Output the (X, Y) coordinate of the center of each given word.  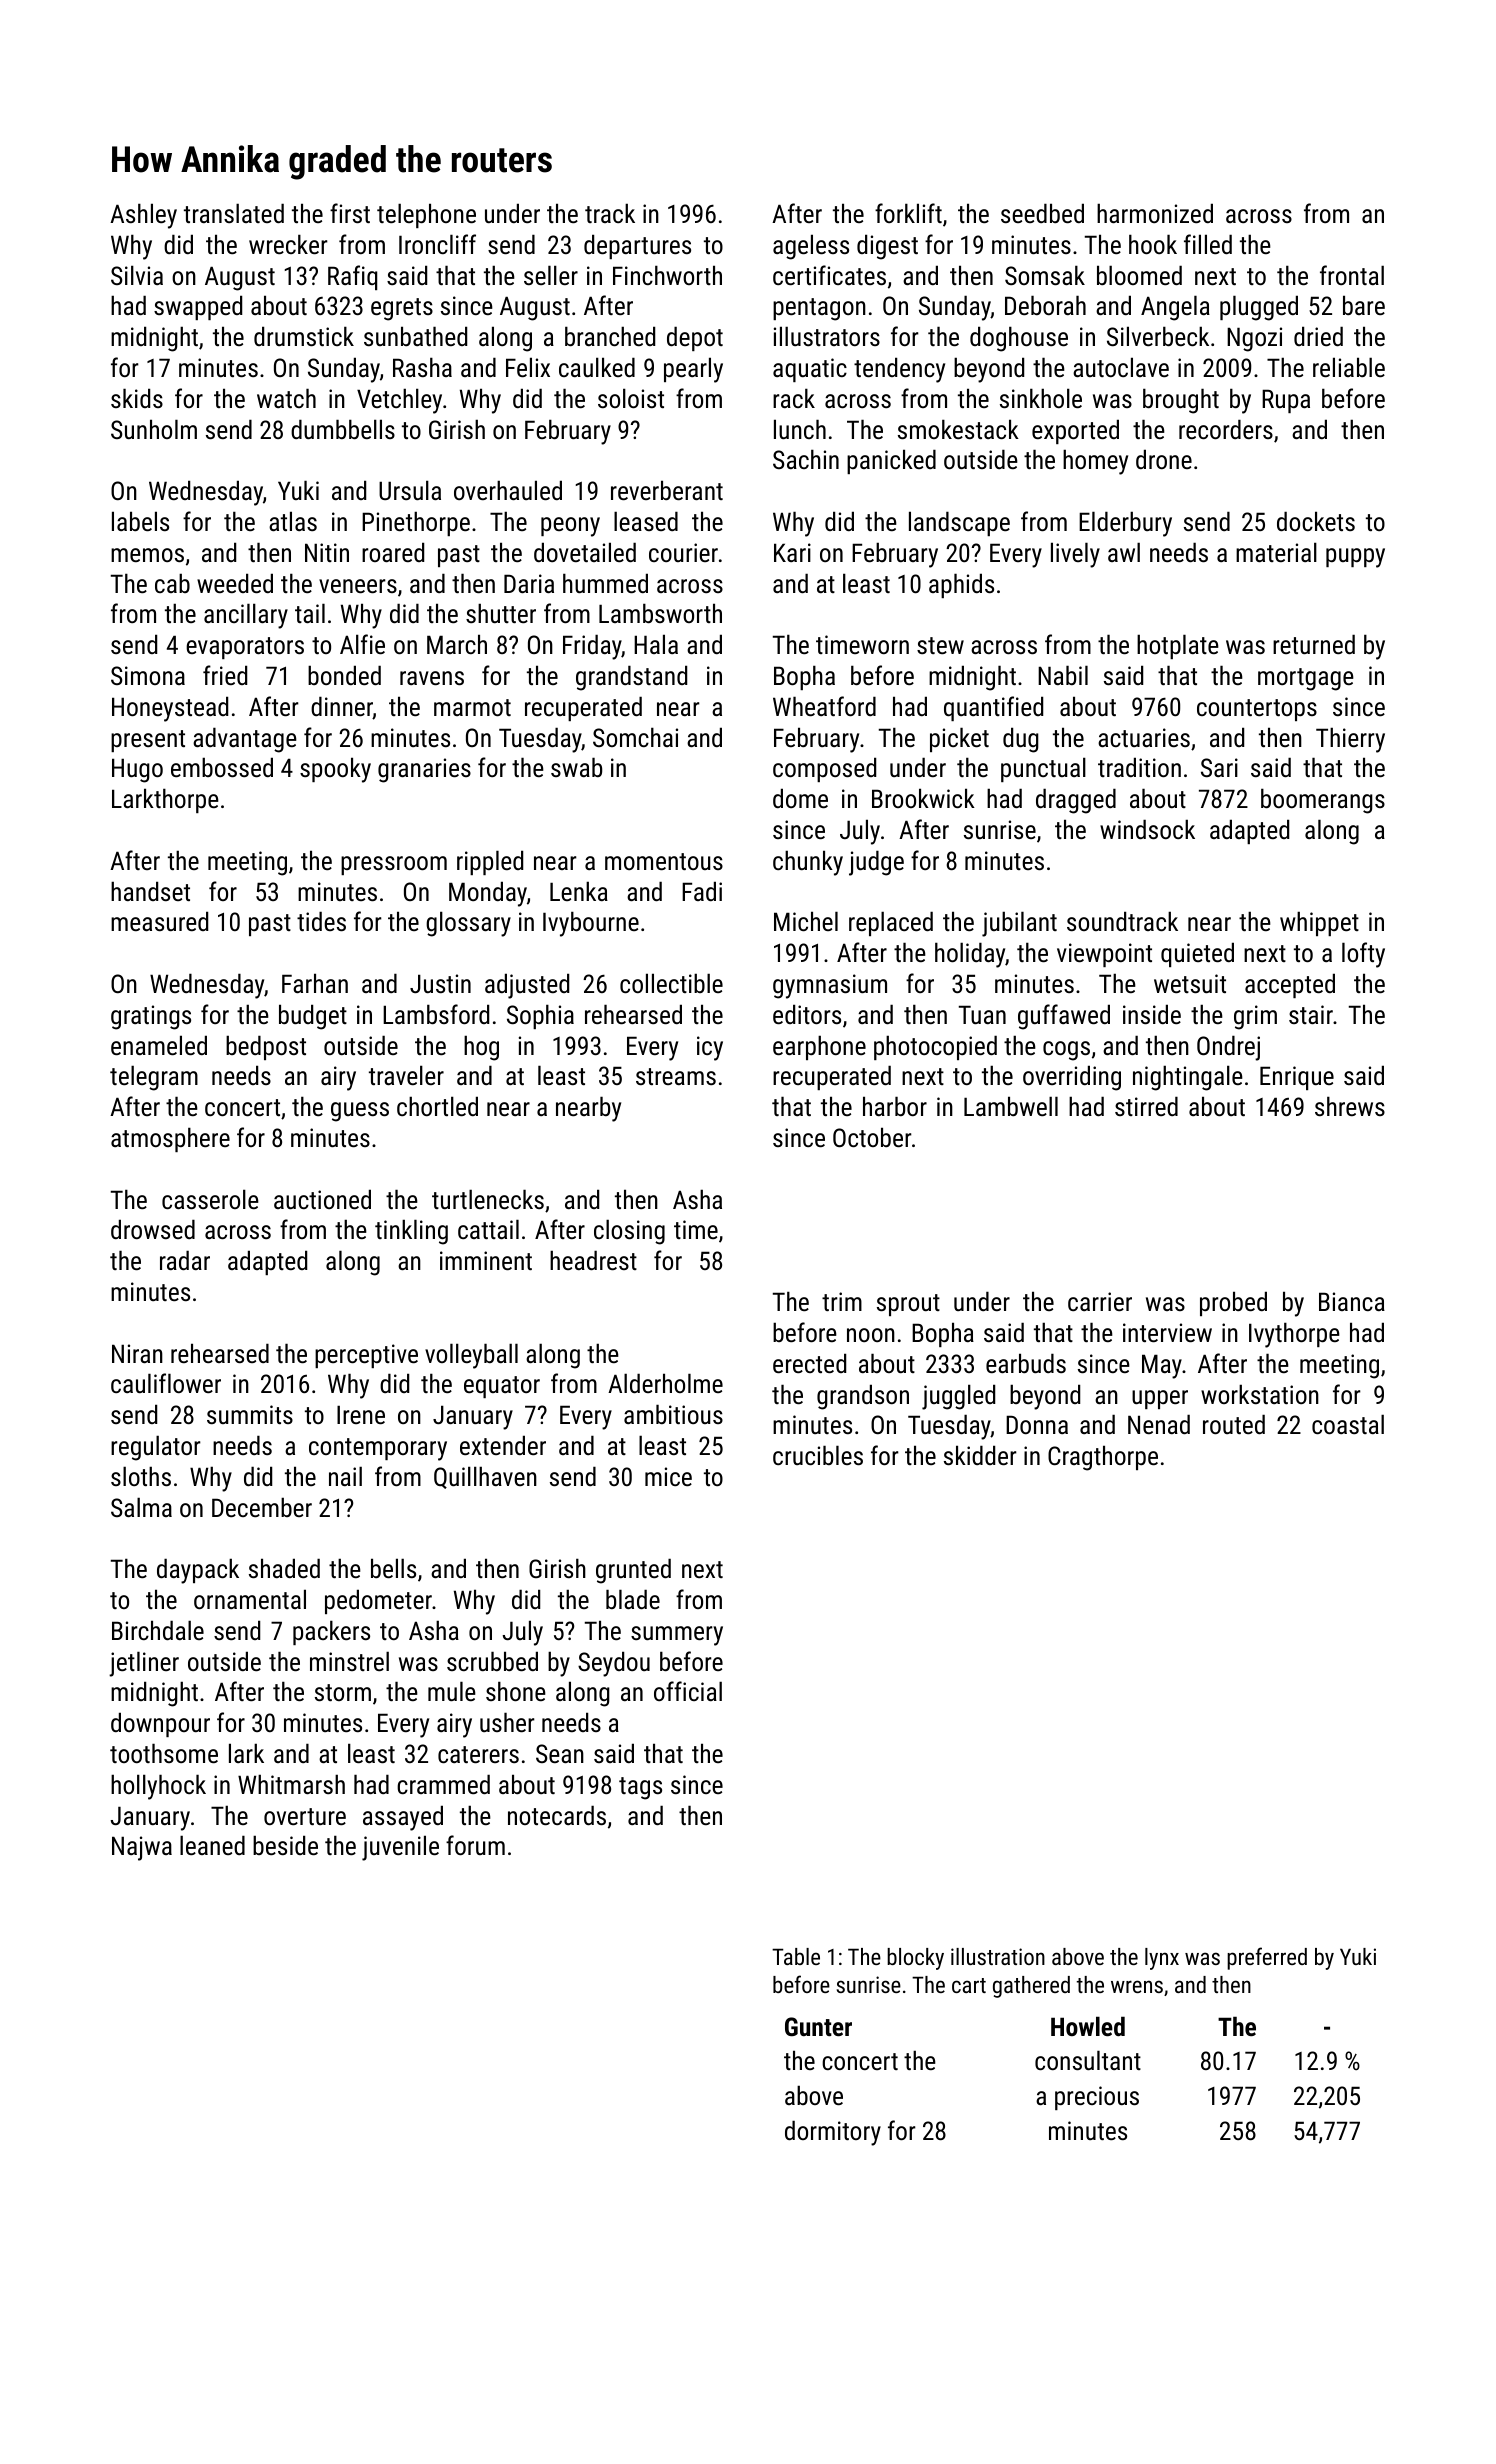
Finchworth (667, 275)
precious (1097, 2098)
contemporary (378, 1449)
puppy (1355, 558)
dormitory (833, 2133)
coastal (1348, 1424)
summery (677, 1636)
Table (796, 1956)
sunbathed (415, 336)
